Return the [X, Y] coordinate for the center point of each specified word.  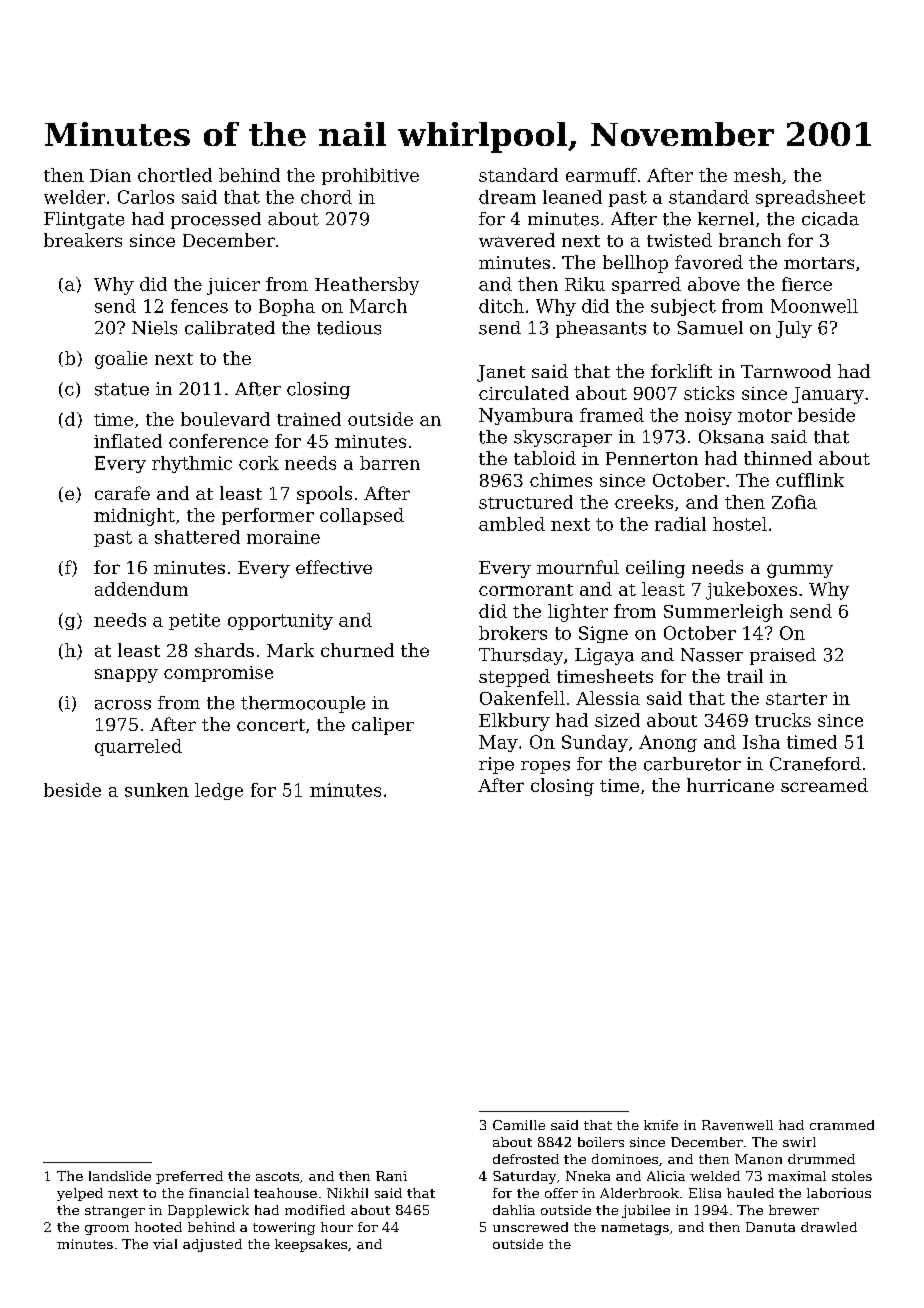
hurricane [730, 785]
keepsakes [311, 1245]
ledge [219, 791]
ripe [496, 765]
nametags [635, 1229]
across [123, 705]
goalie [121, 360]
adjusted [212, 1245]
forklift [681, 371]
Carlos [146, 197]
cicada [830, 219]
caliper [383, 726]
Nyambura [526, 416]
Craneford [815, 764]
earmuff [601, 175]
